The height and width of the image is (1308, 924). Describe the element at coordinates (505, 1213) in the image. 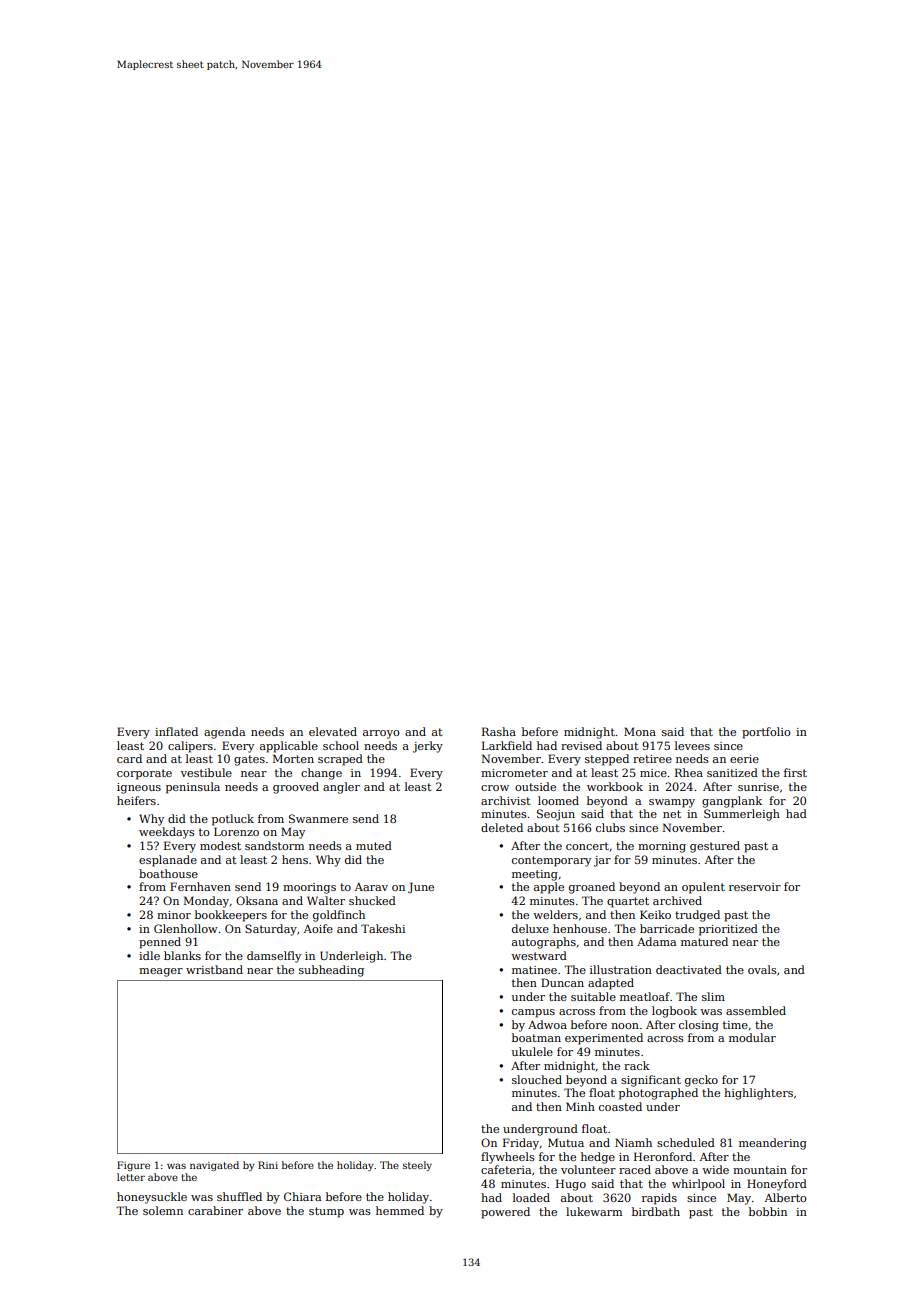

I see `powered` at that location.
